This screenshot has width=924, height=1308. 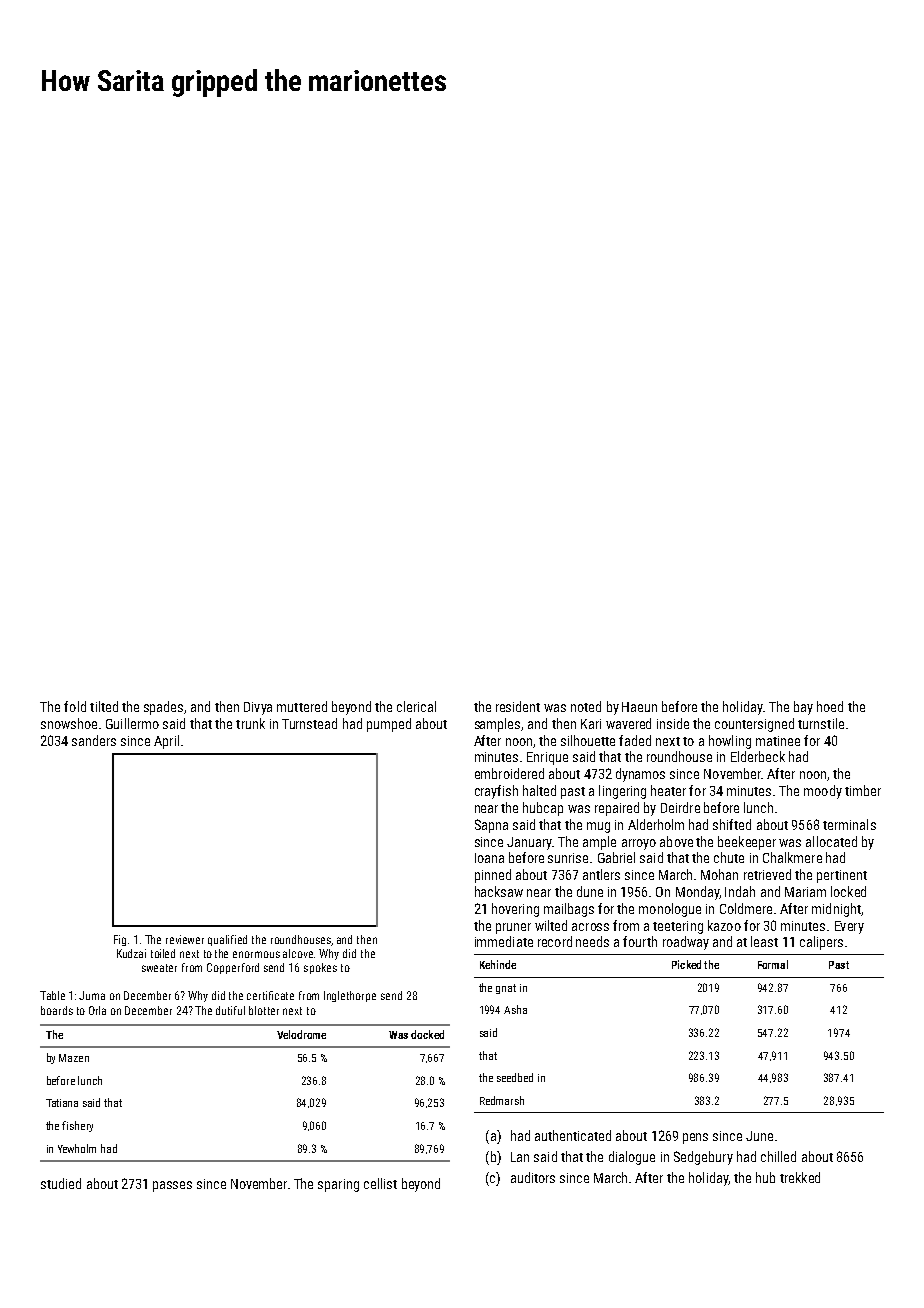 I want to click on trekked, so click(x=800, y=1177).
